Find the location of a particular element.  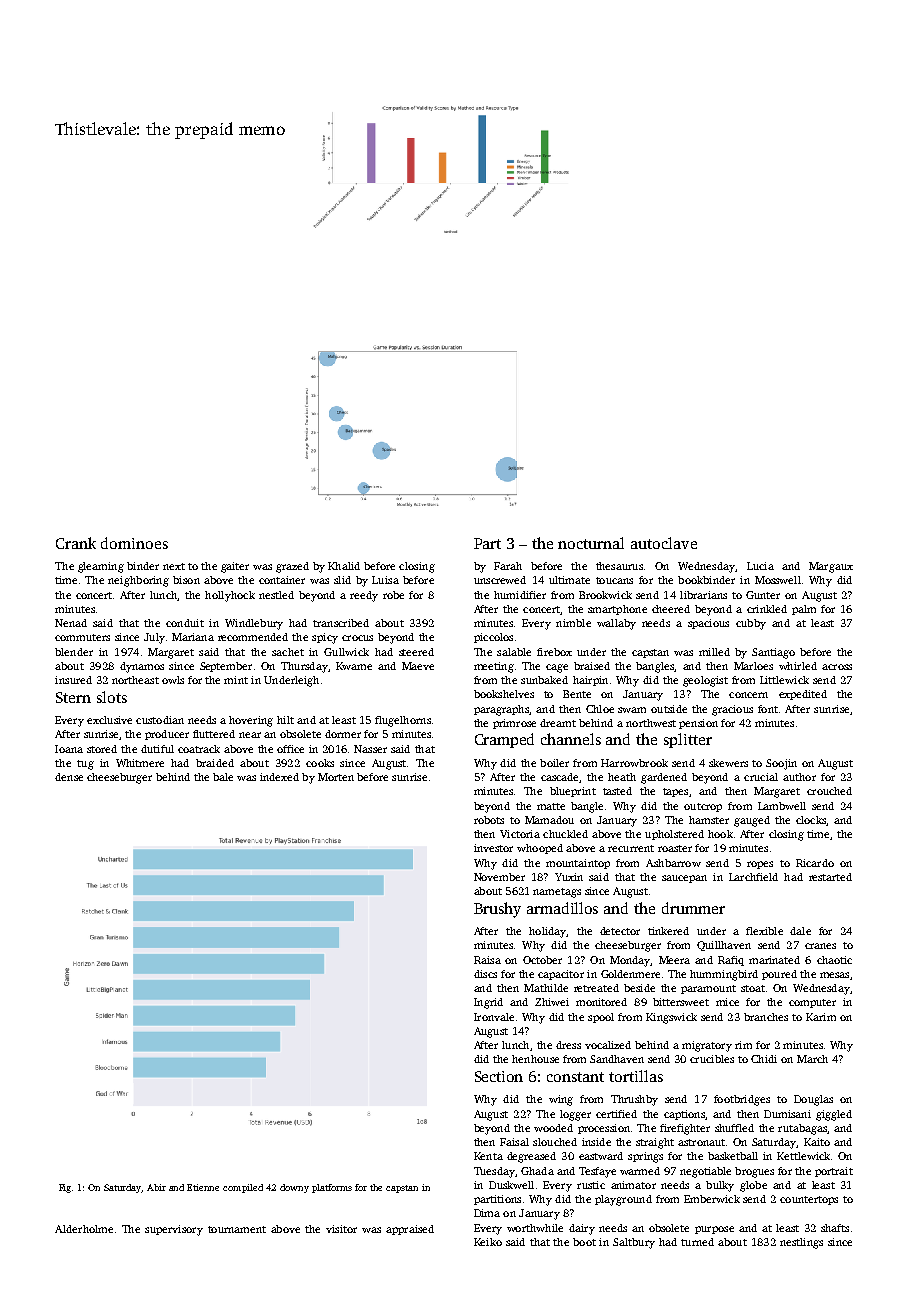

braised is located at coordinates (592, 666).
